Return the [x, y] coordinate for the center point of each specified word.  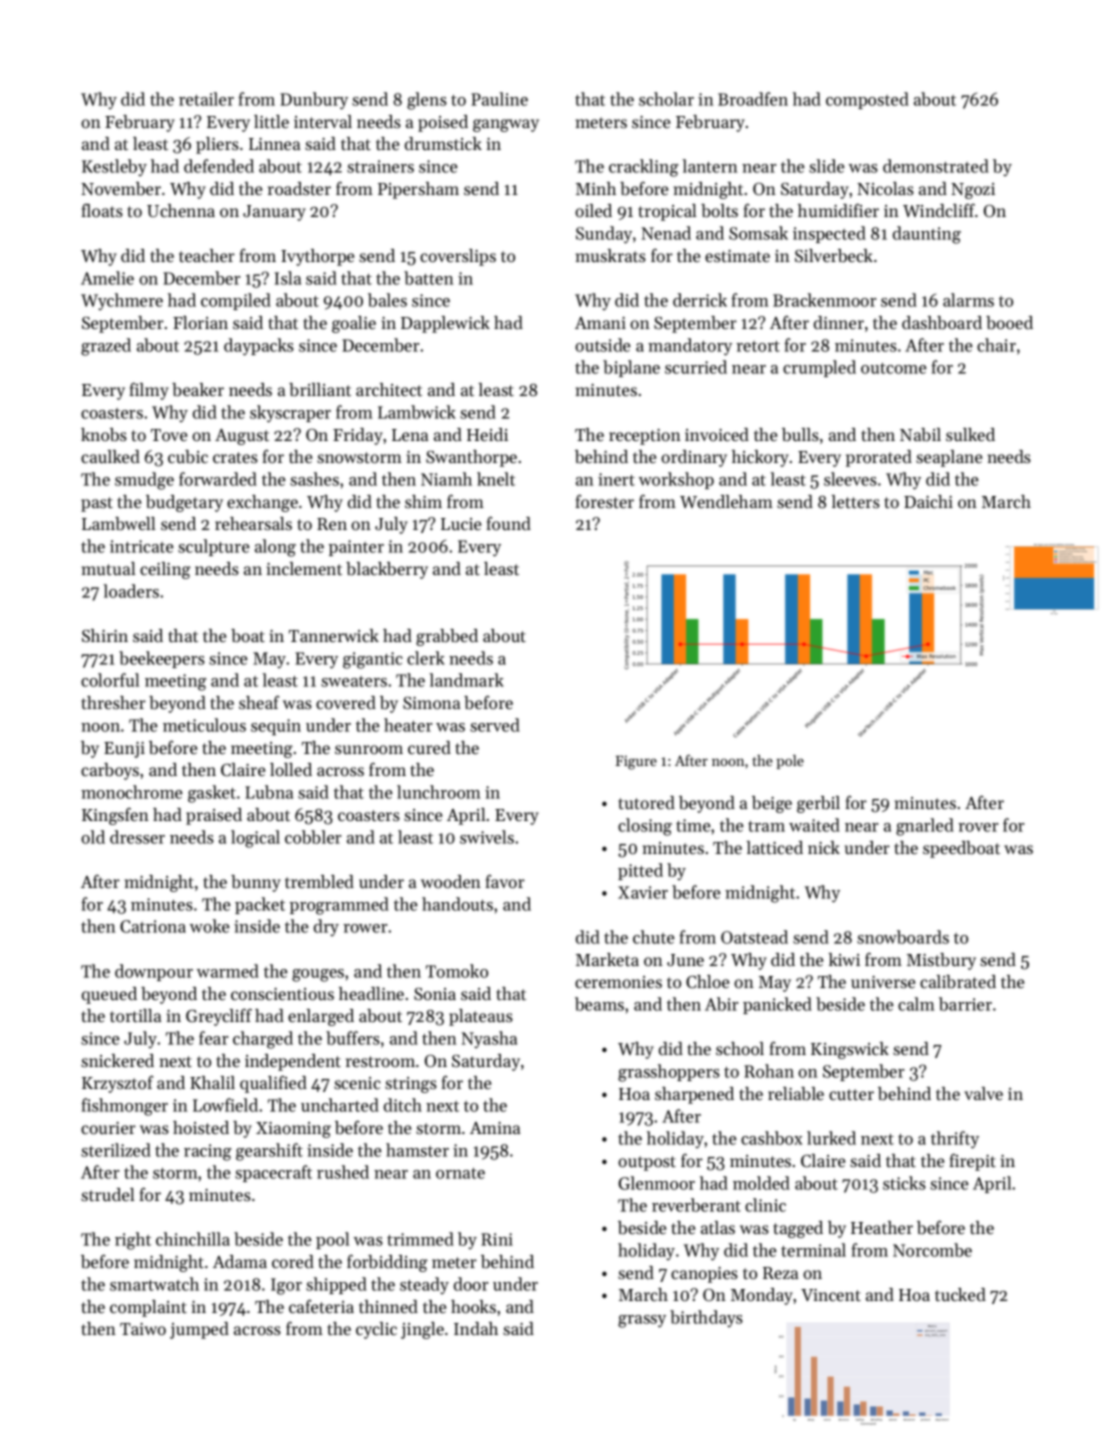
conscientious [282, 994]
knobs [104, 434]
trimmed [420, 1239]
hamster [417, 1150]
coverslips [458, 257]
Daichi [928, 501]
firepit [972, 1162]
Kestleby [114, 167]
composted [867, 100]
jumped [199, 1330]
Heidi [487, 434]
